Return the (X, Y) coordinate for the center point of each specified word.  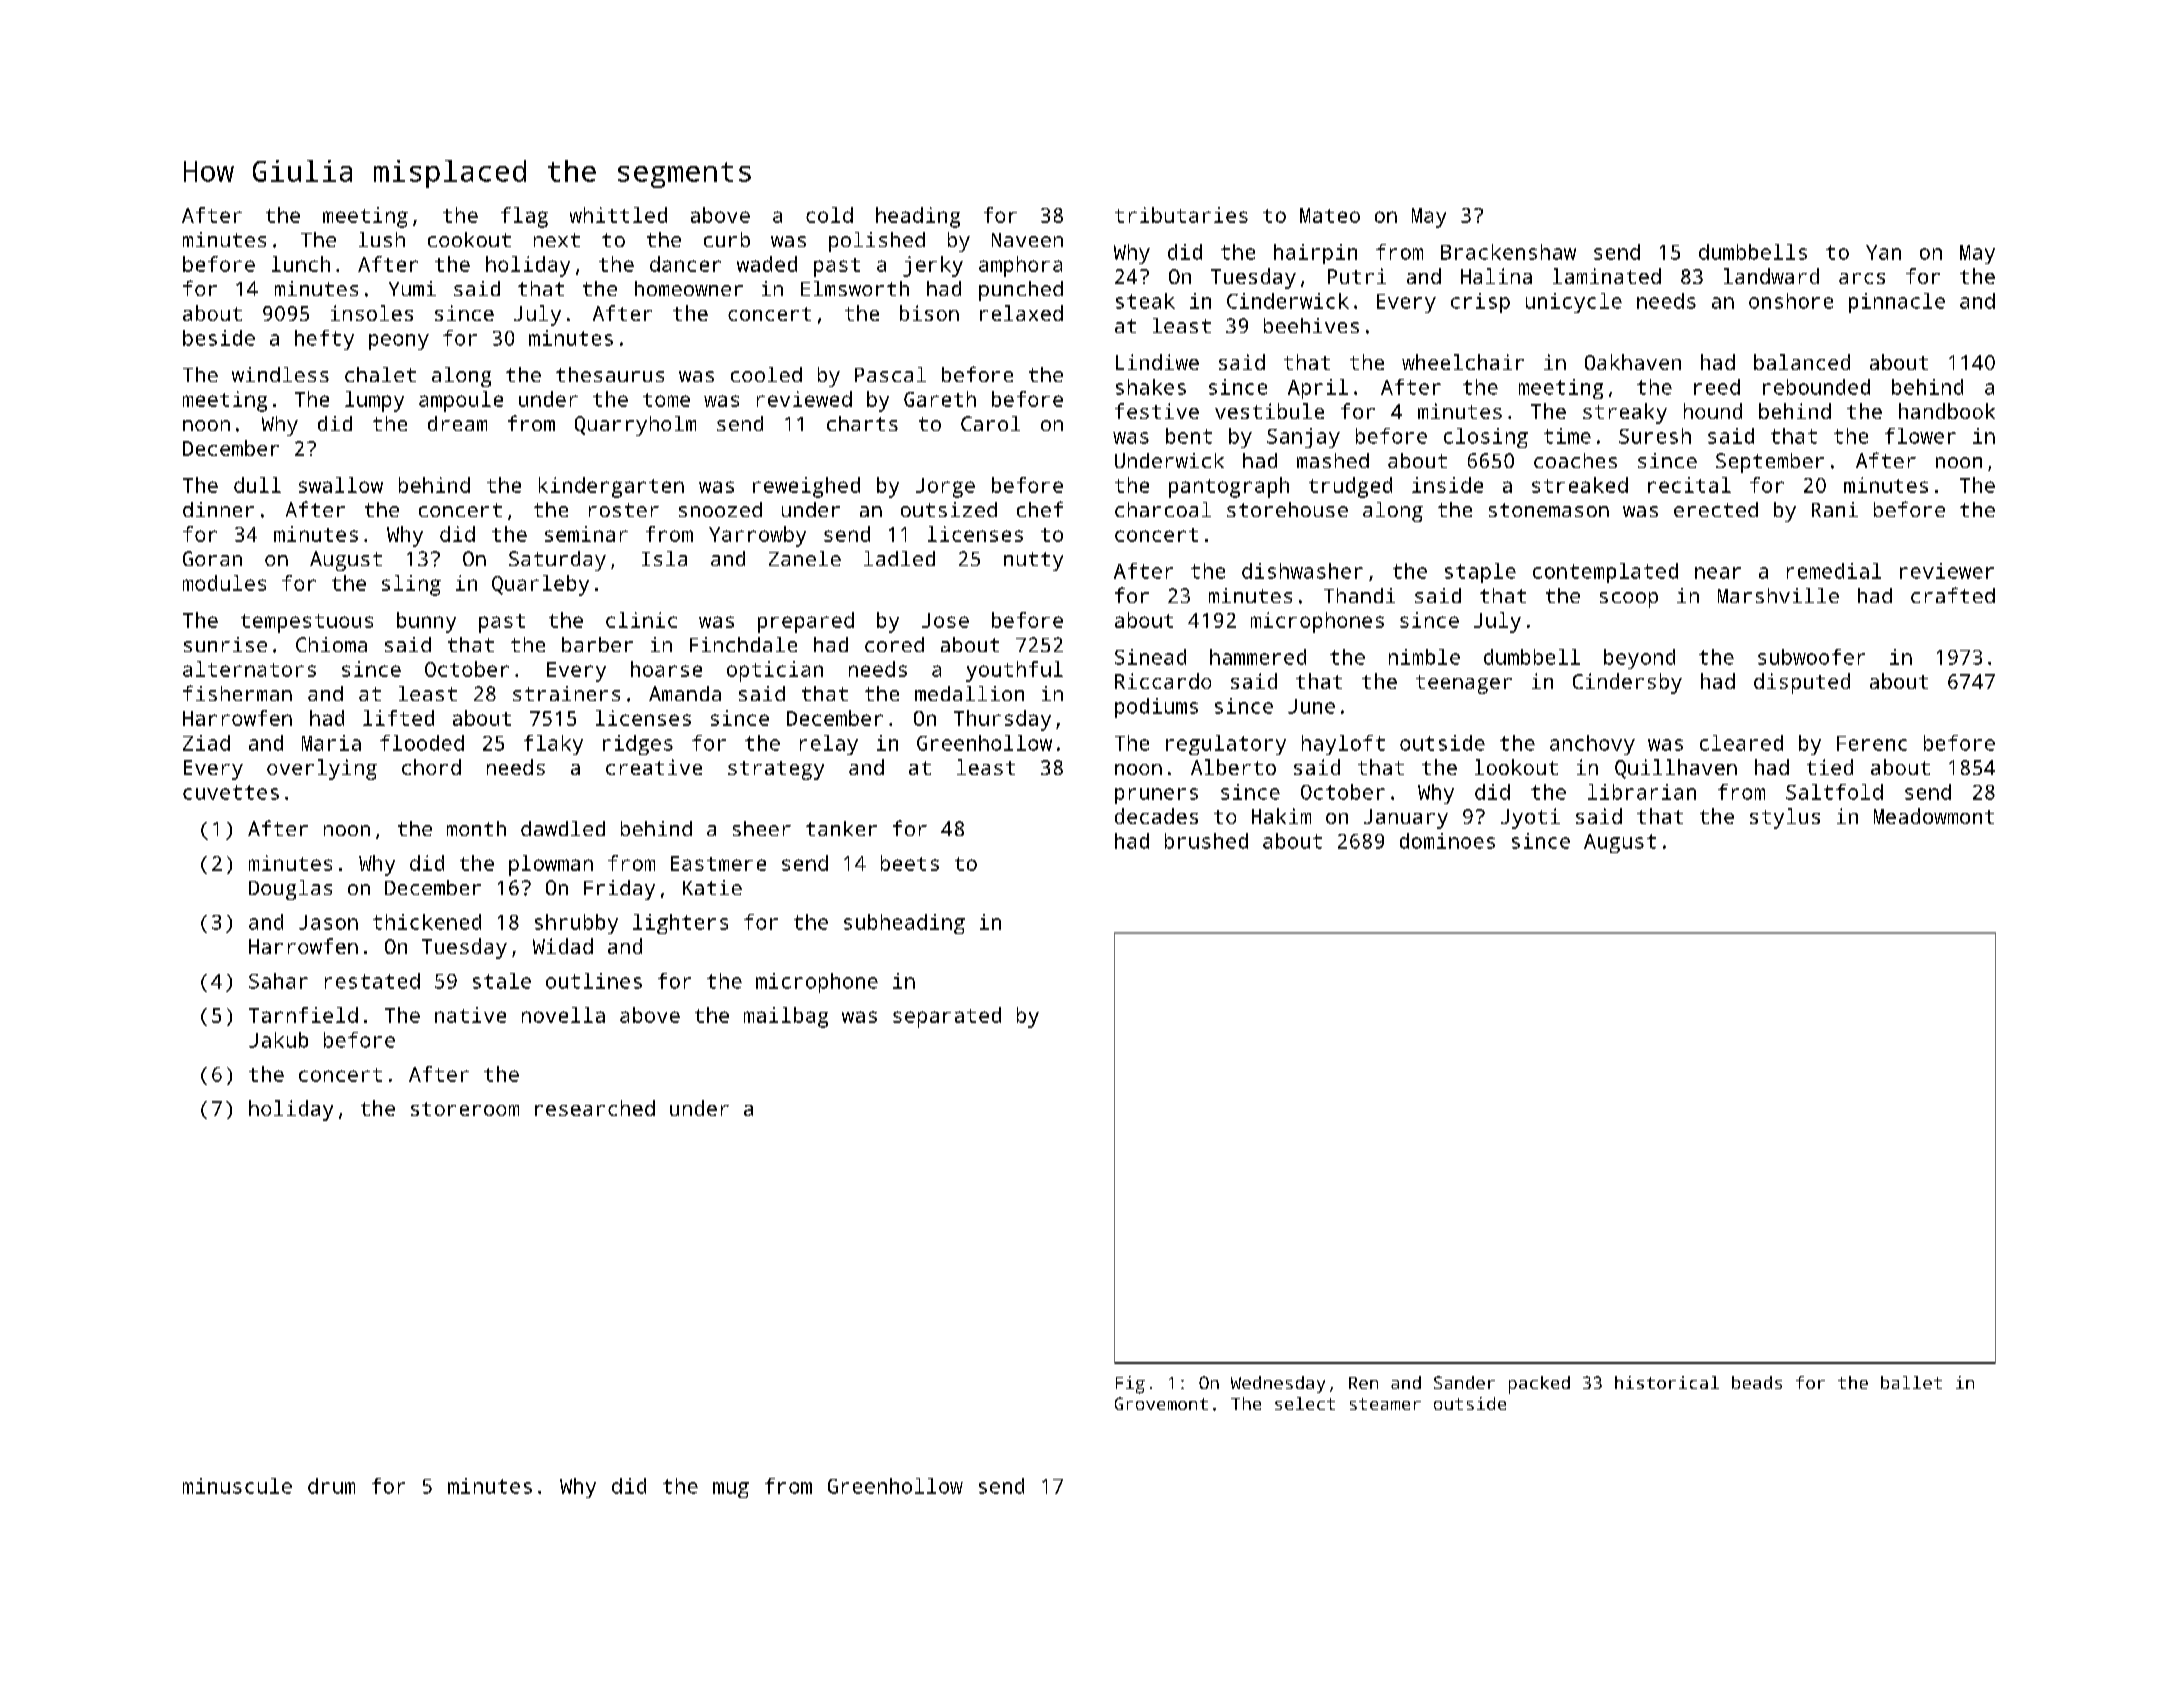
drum (331, 1486)
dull (257, 485)
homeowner (689, 288)
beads (1757, 1382)
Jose (945, 620)
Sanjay (1303, 438)
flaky (553, 745)
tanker (841, 828)
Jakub (278, 1040)
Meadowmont (1934, 816)
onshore (1791, 301)
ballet (1911, 1382)
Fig (1130, 1385)
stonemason (1549, 510)
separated (947, 1017)
